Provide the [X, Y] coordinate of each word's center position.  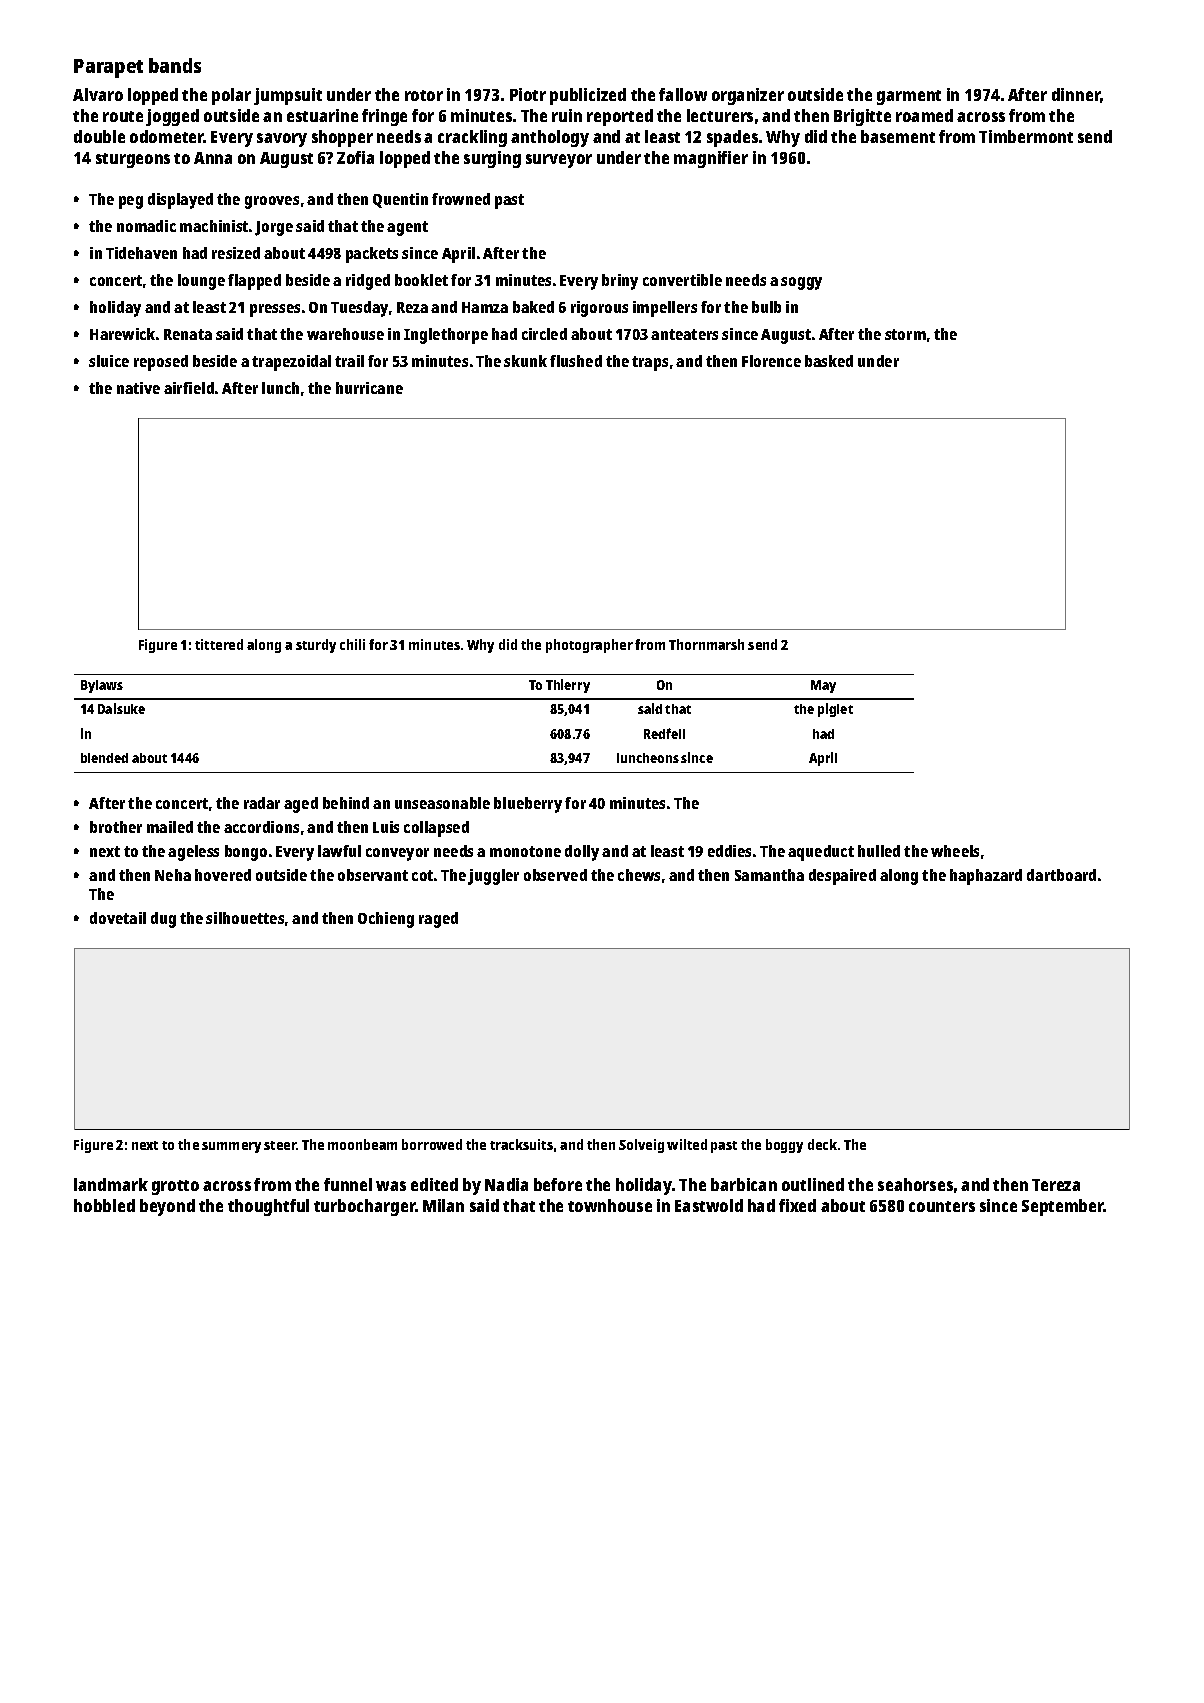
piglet [835, 710]
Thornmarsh [706, 644]
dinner [1076, 94]
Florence [771, 361]
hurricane [369, 388]
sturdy [316, 646]
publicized [588, 96]
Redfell [664, 733]
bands [175, 65]
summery [231, 1147]
